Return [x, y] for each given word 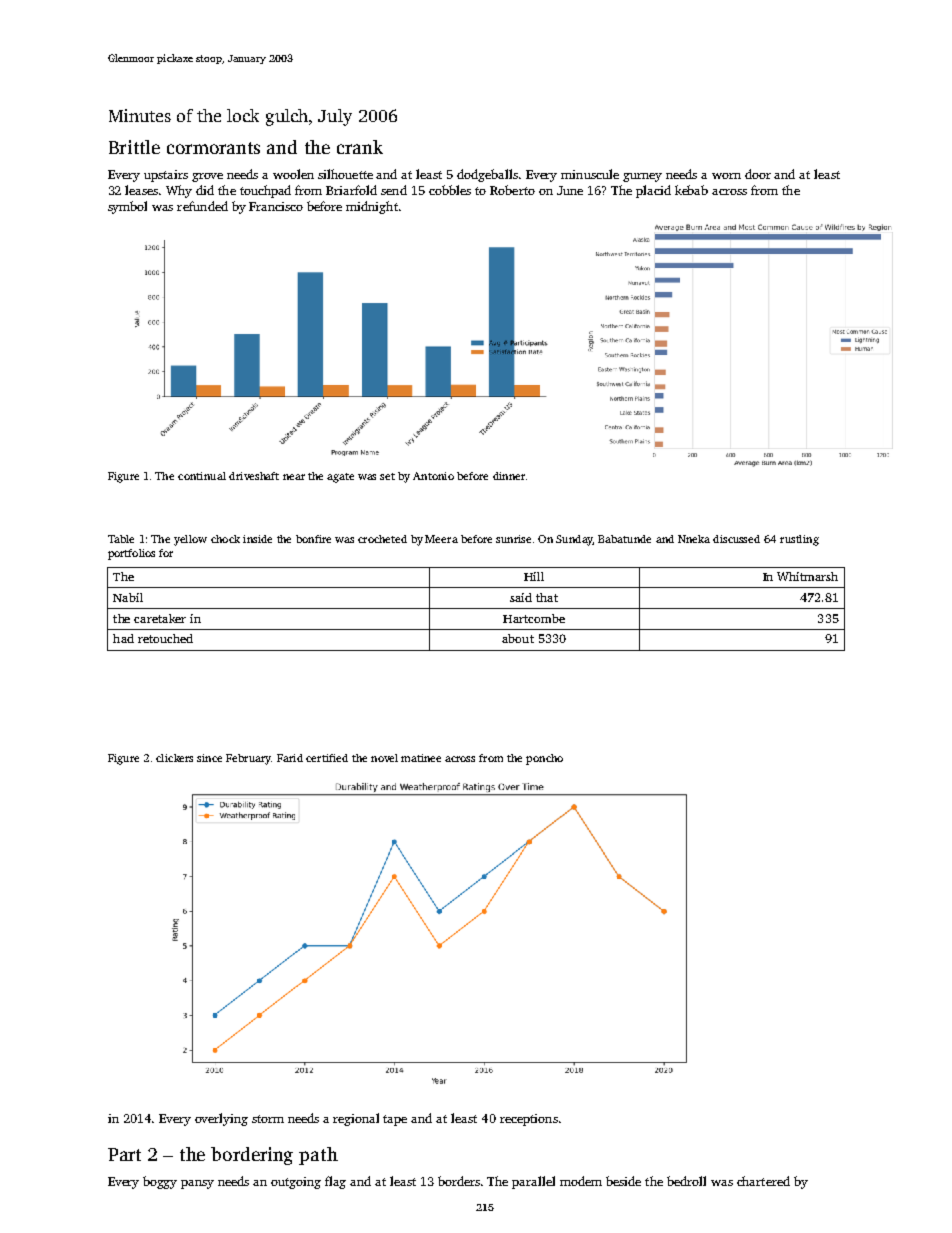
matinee [421, 758]
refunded [202, 206]
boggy [160, 1182]
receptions [529, 1120]
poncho [544, 759]
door [758, 174]
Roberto [512, 190]
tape [395, 1120]
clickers [174, 758]
